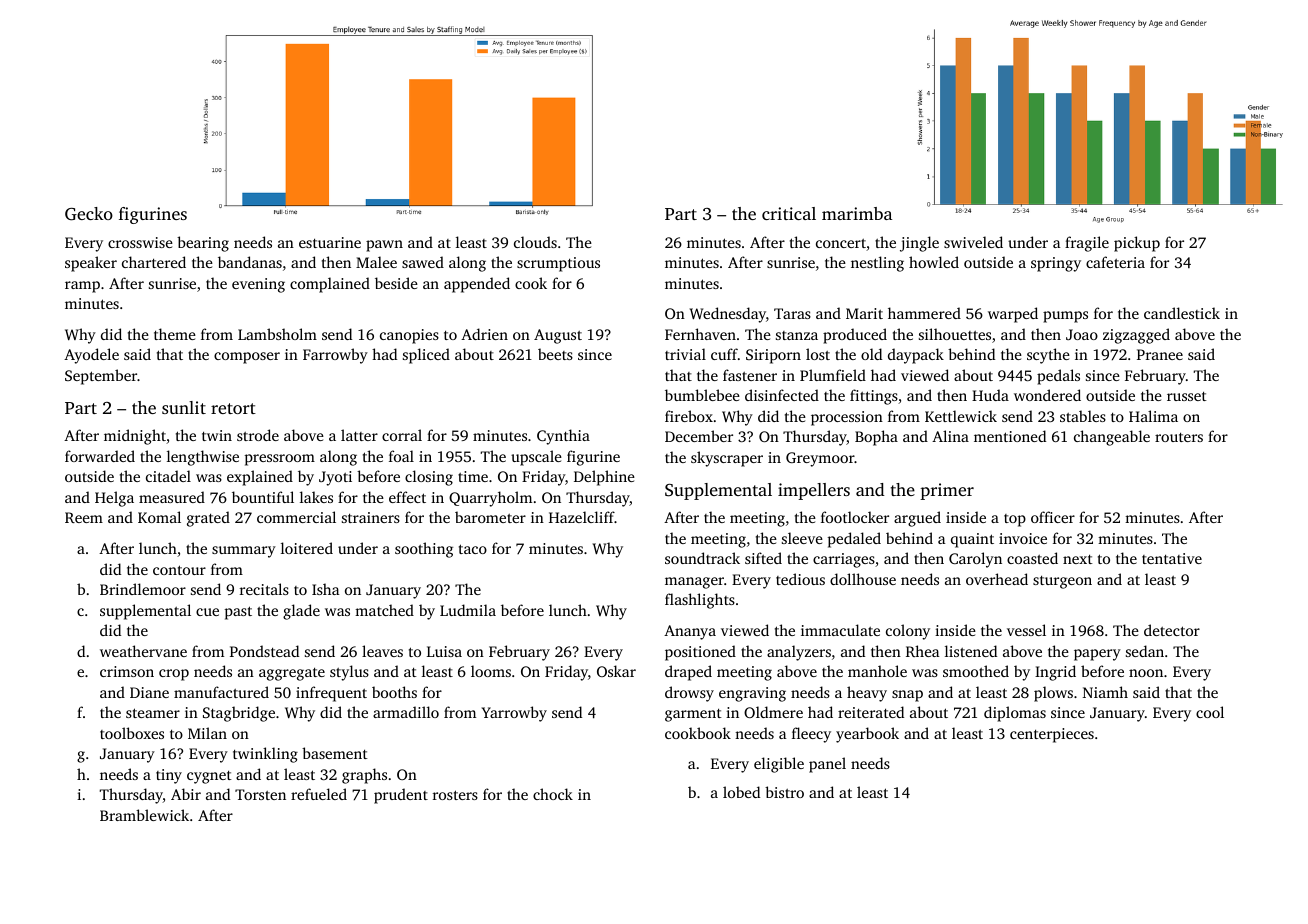 This screenshot has height=924, width=1308. Describe the element at coordinates (1026, 630) in the screenshot. I see `vessel` at that location.
